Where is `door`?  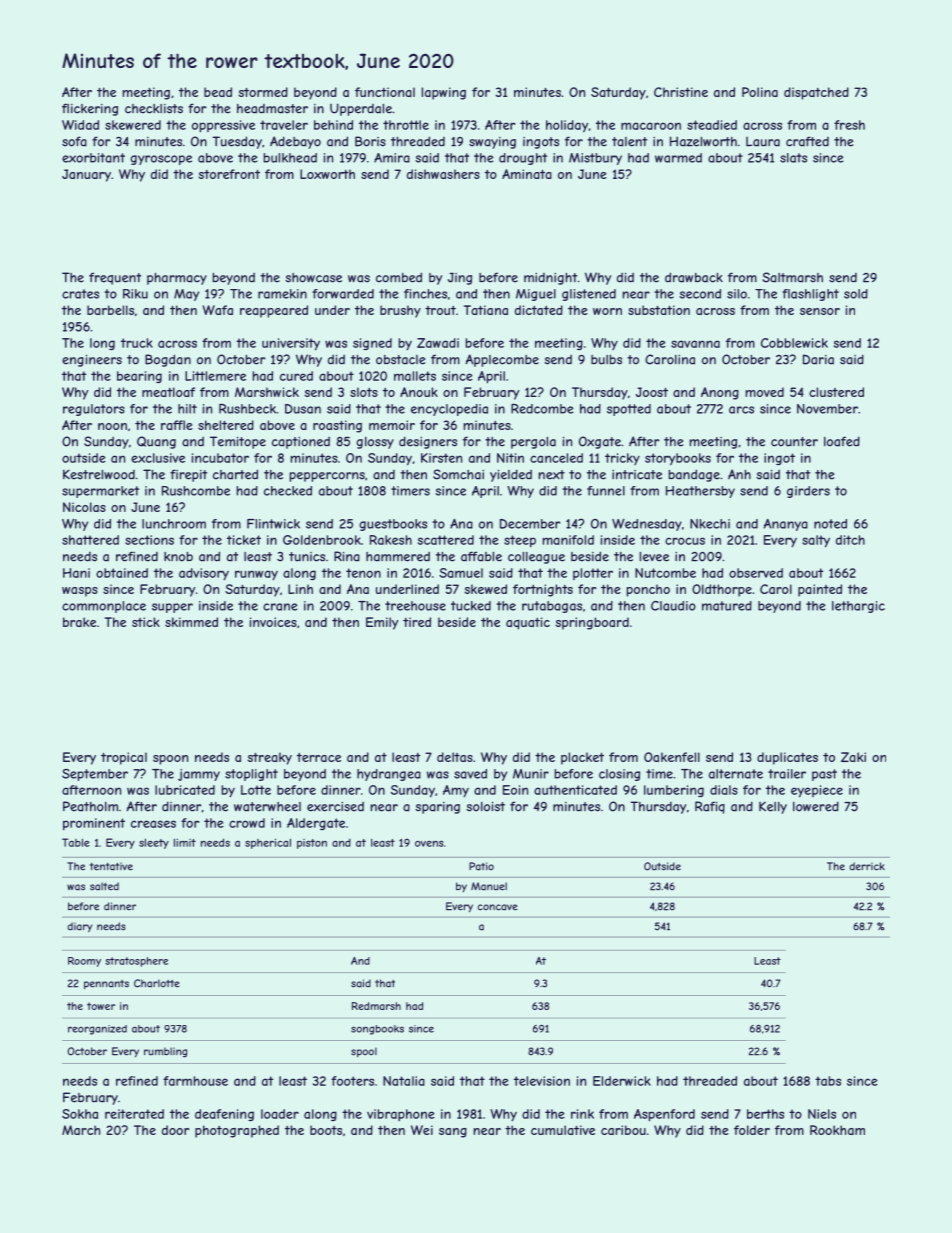 door is located at coordinates (175, 1130).
